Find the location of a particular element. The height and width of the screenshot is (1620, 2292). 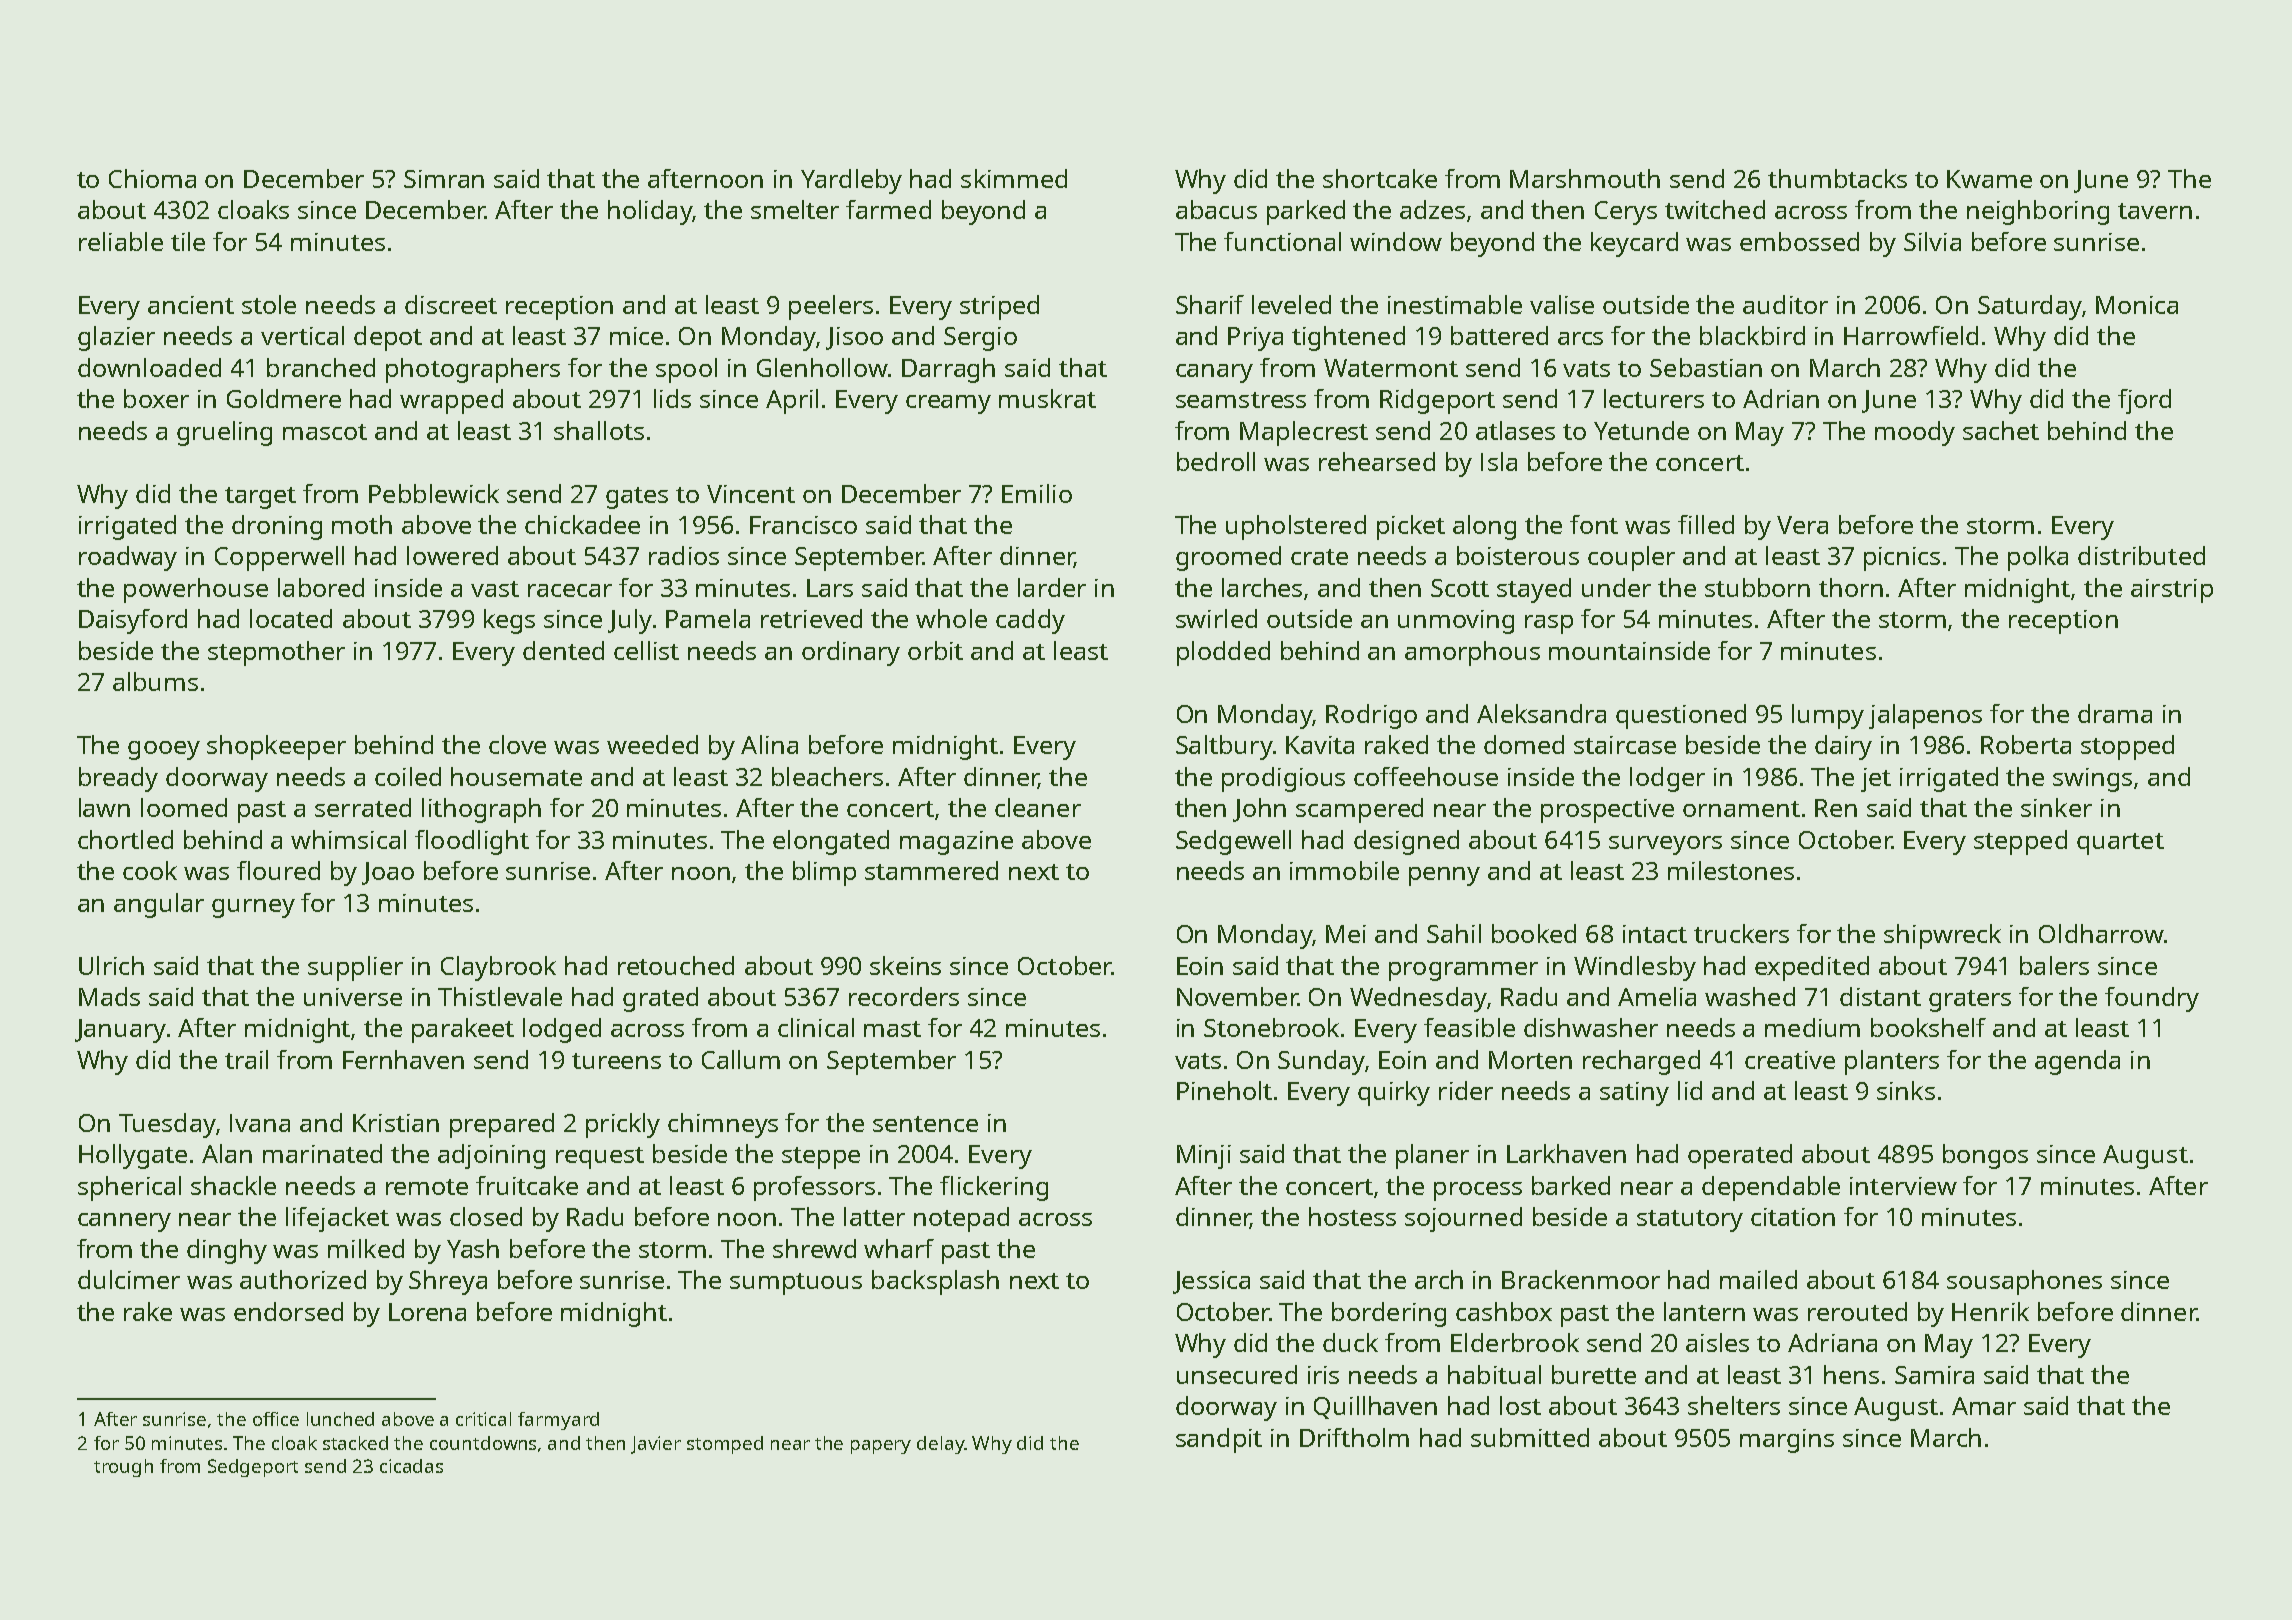

stammered is located at coordinates (931, 870).
